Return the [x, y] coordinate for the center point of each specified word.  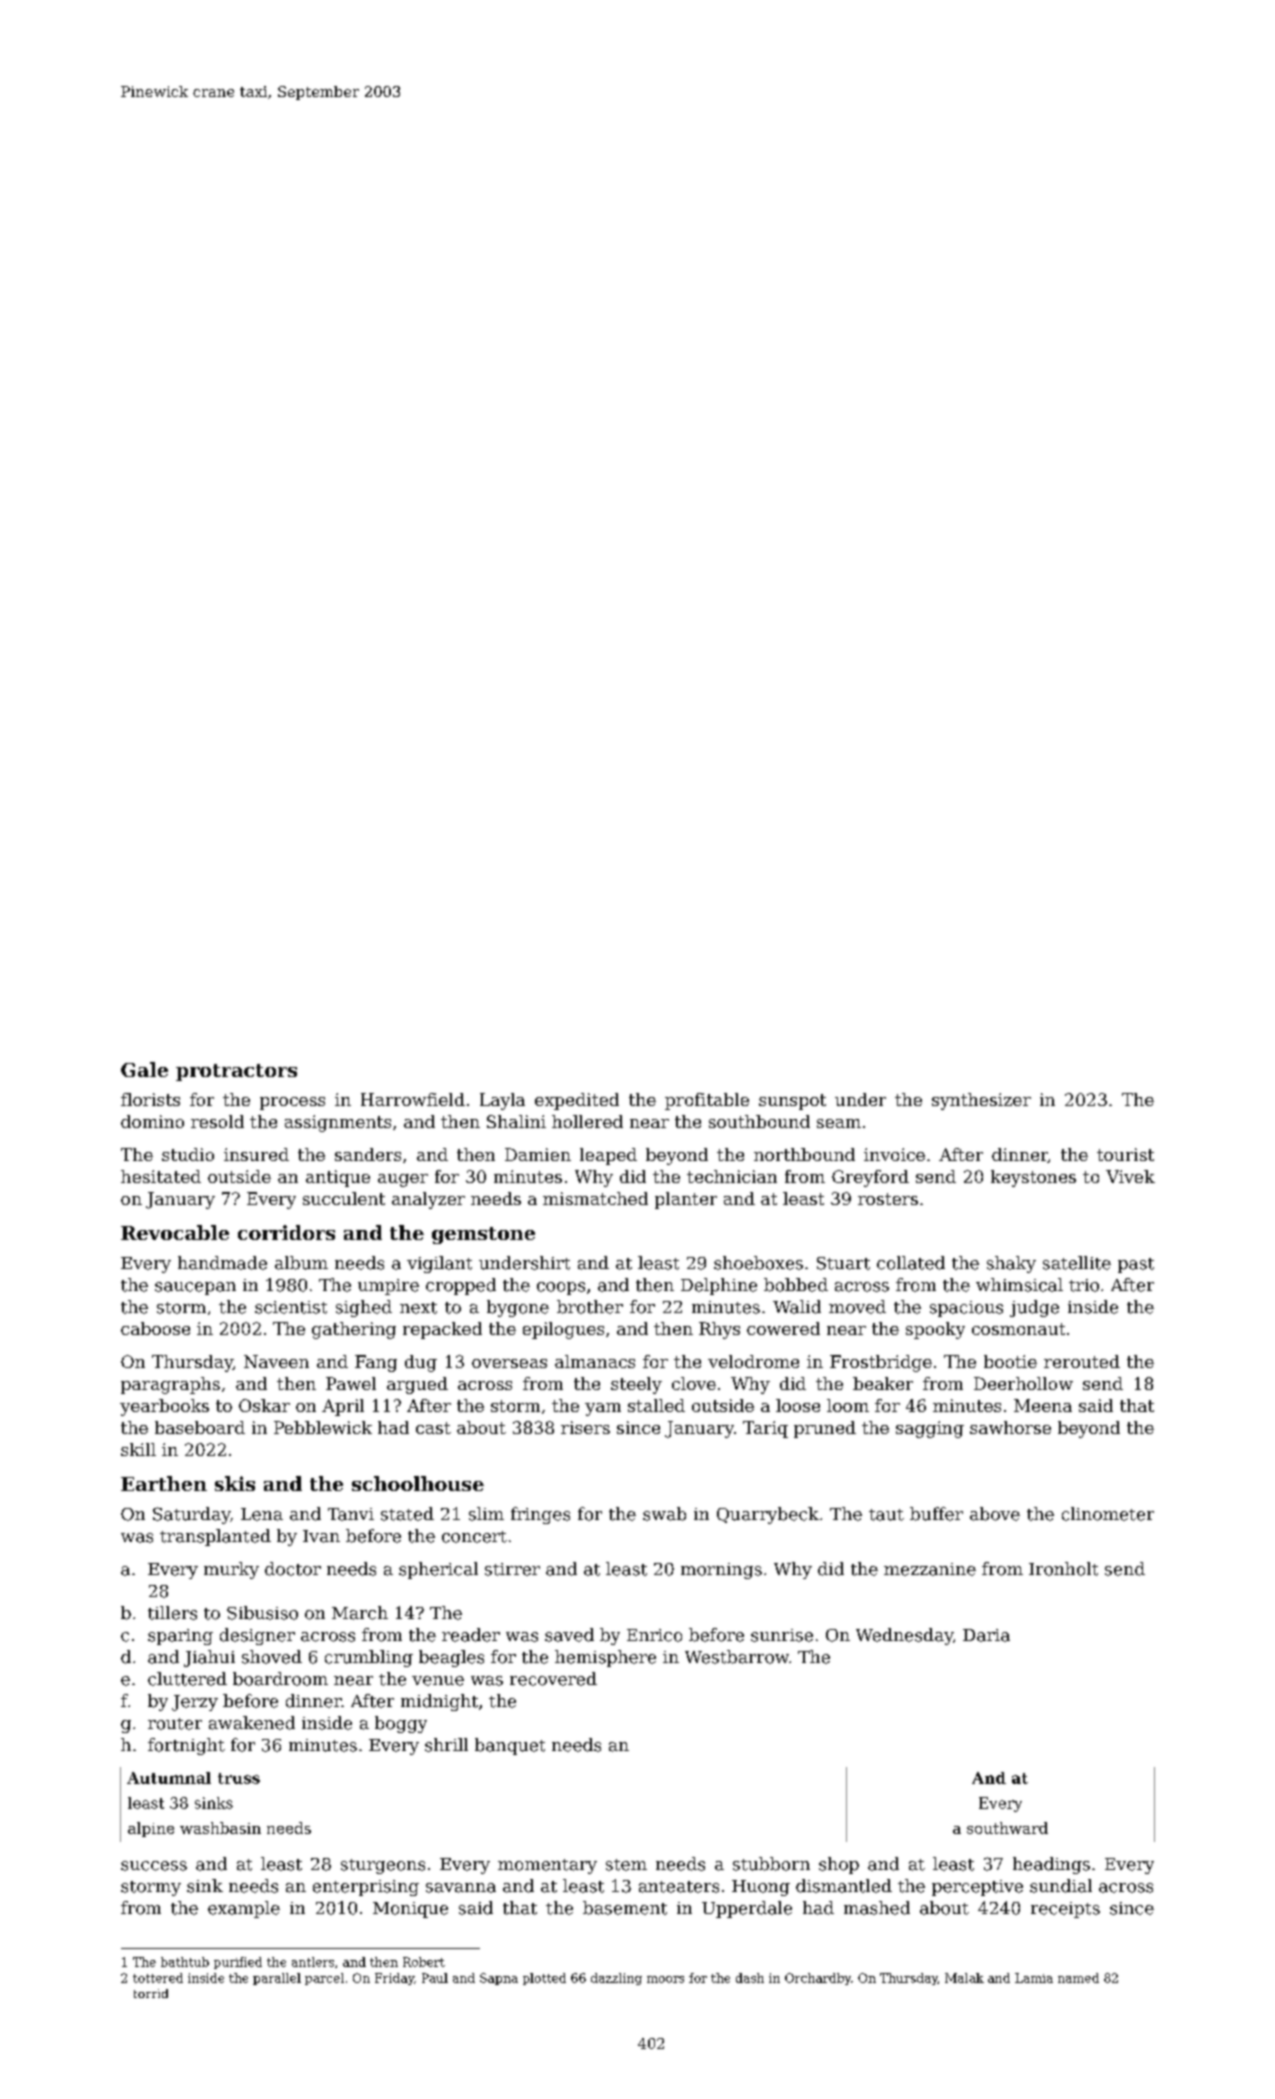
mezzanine [930, 1569]
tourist [1125, 1154]
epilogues [563, 1330]
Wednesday [904, 1636]
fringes [540, 1515]
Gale [144, 1069]
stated [407, 1514]
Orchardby [818, 1979]
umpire [388, 1287]
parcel [324, 1979]
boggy [401, 1724]
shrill [446, 1745]
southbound [759, 1121]
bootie [1010, 1361]
